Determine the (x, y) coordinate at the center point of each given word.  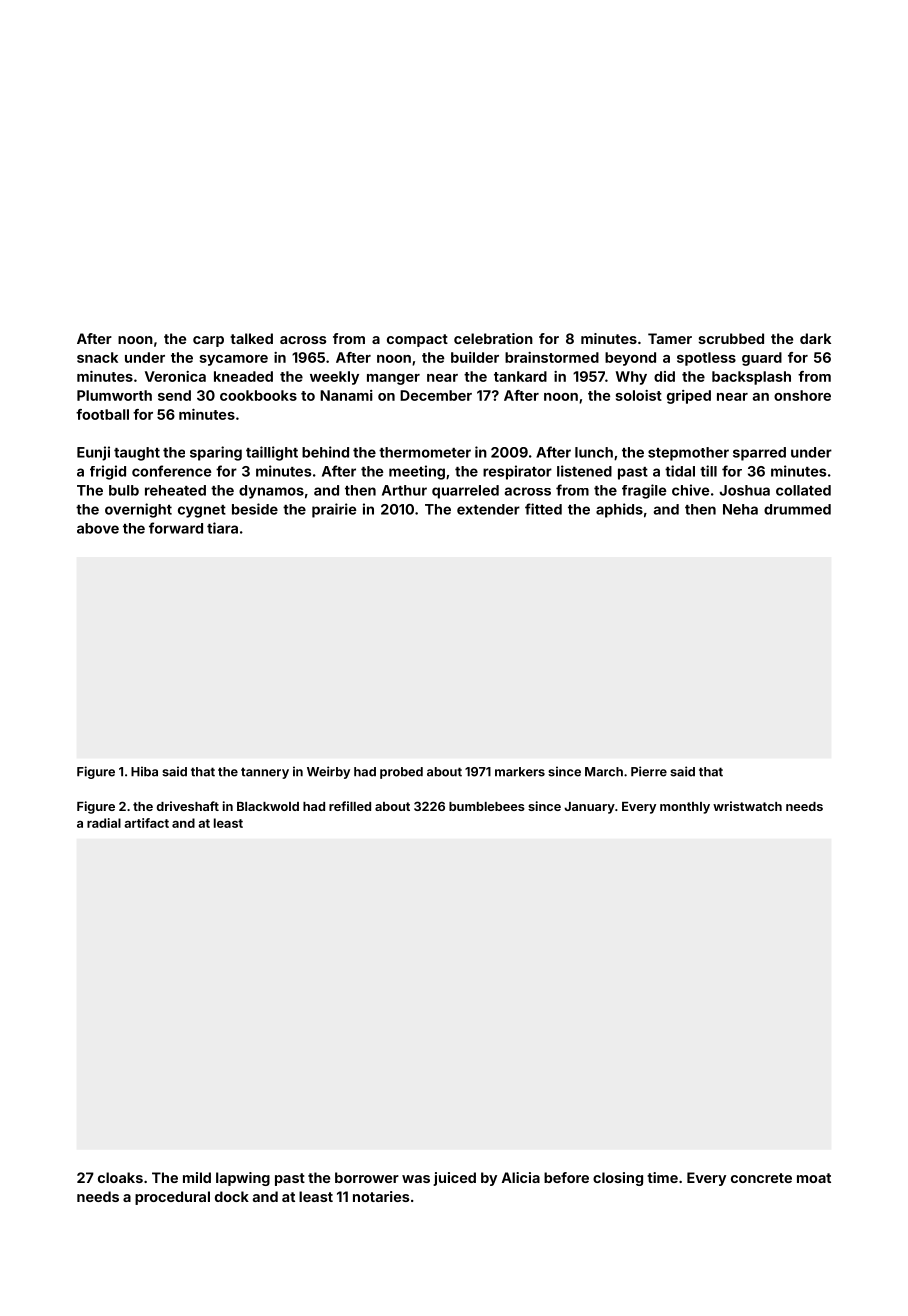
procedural (172, 1198)
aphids (619, 510)
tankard (520, 376)
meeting (417, 472)
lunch (594, 452)
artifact (146, 823)
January (589, 808)
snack (97, 357)
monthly (685, 808)
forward (176, 528)
